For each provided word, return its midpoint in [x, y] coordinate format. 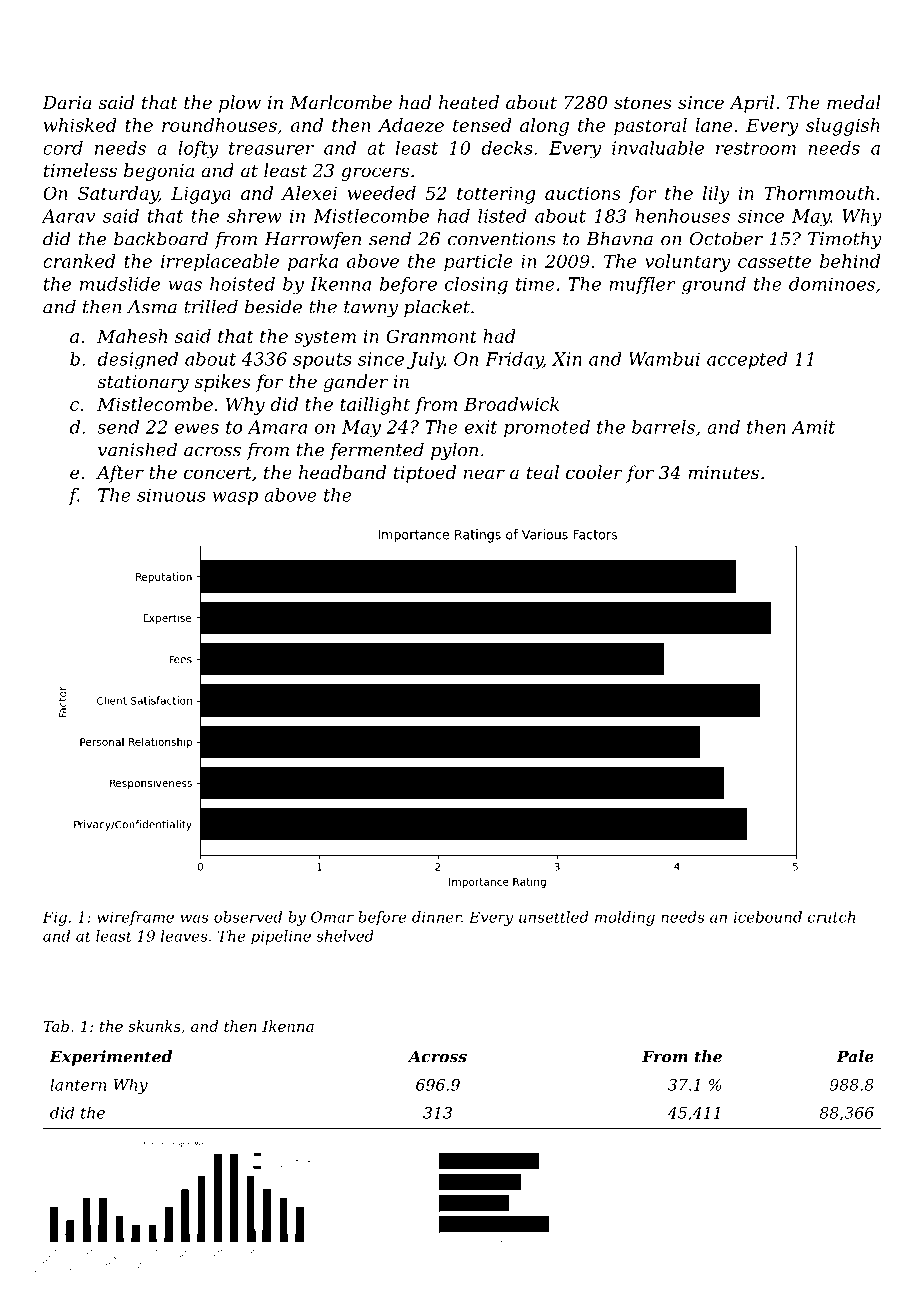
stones [643, 103]
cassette [774, 261]
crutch [831, 917]
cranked [79, 261]
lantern [78, 1084]
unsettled [554, 917]
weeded [382, 193]
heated [469, 102]
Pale [855, 1056]
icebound [768, 917]
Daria [67, 102]
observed [248, 917]
